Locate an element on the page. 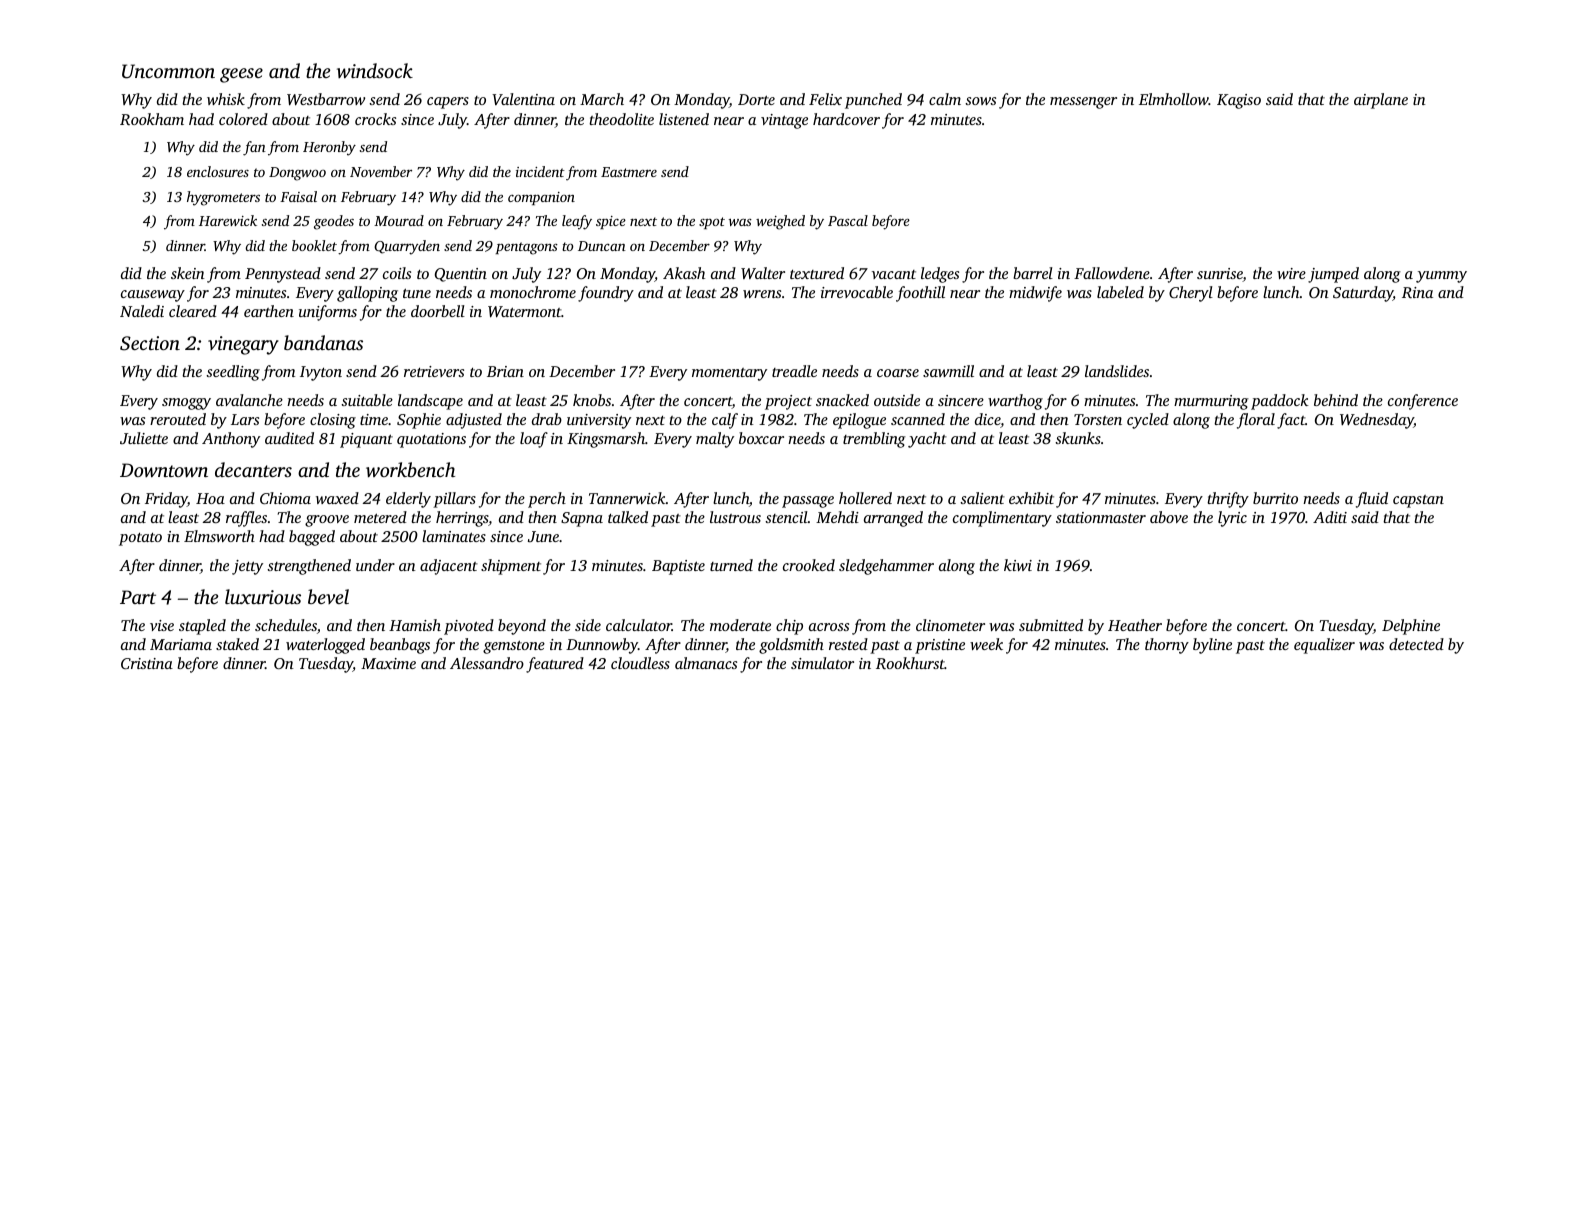 This document has height=1227, width=1588. capers is located at coordinates (448, 103).
